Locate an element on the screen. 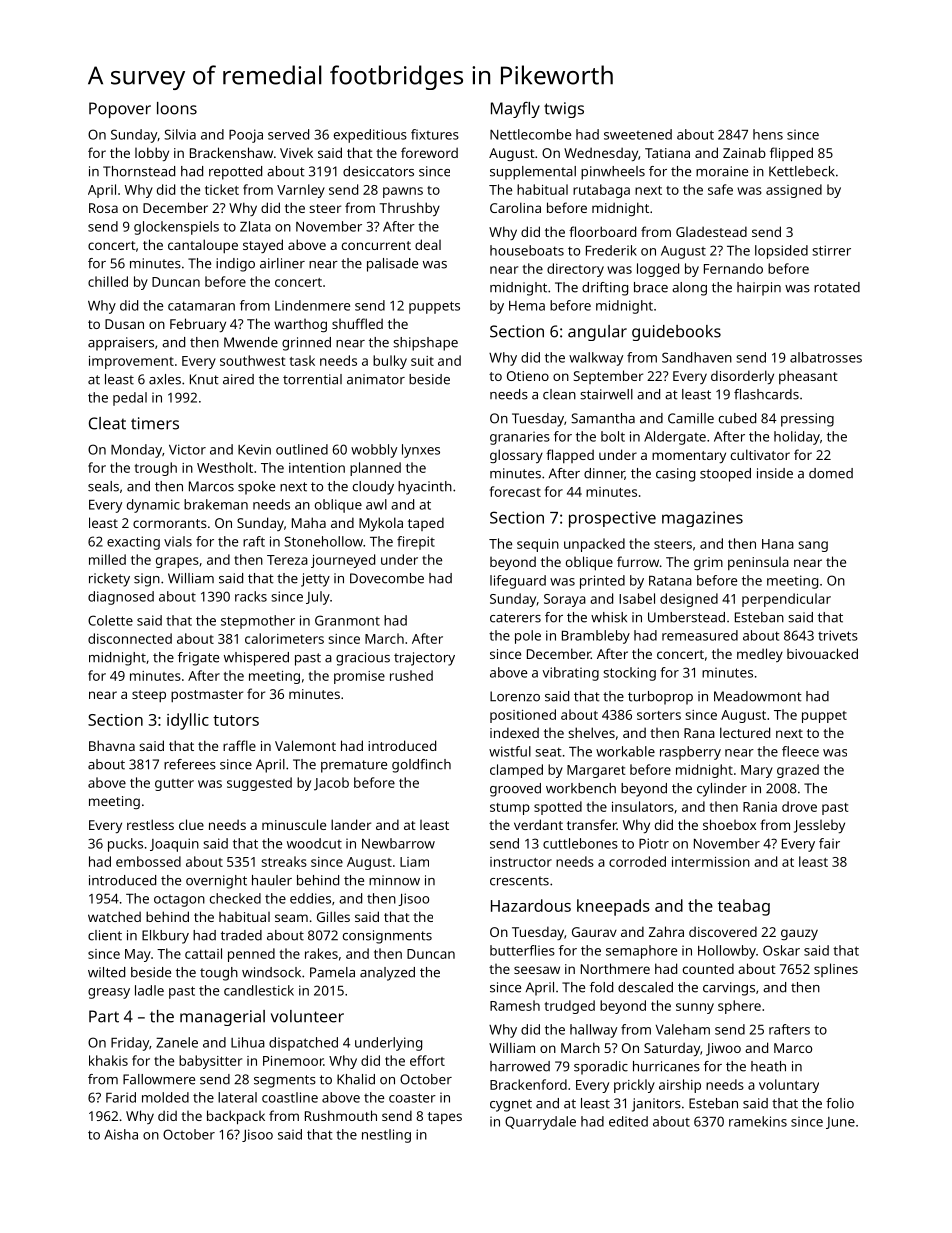 The width and height of the screenshot is (952, 1233). Kettlebeck is located at coordinates (802, 171).
